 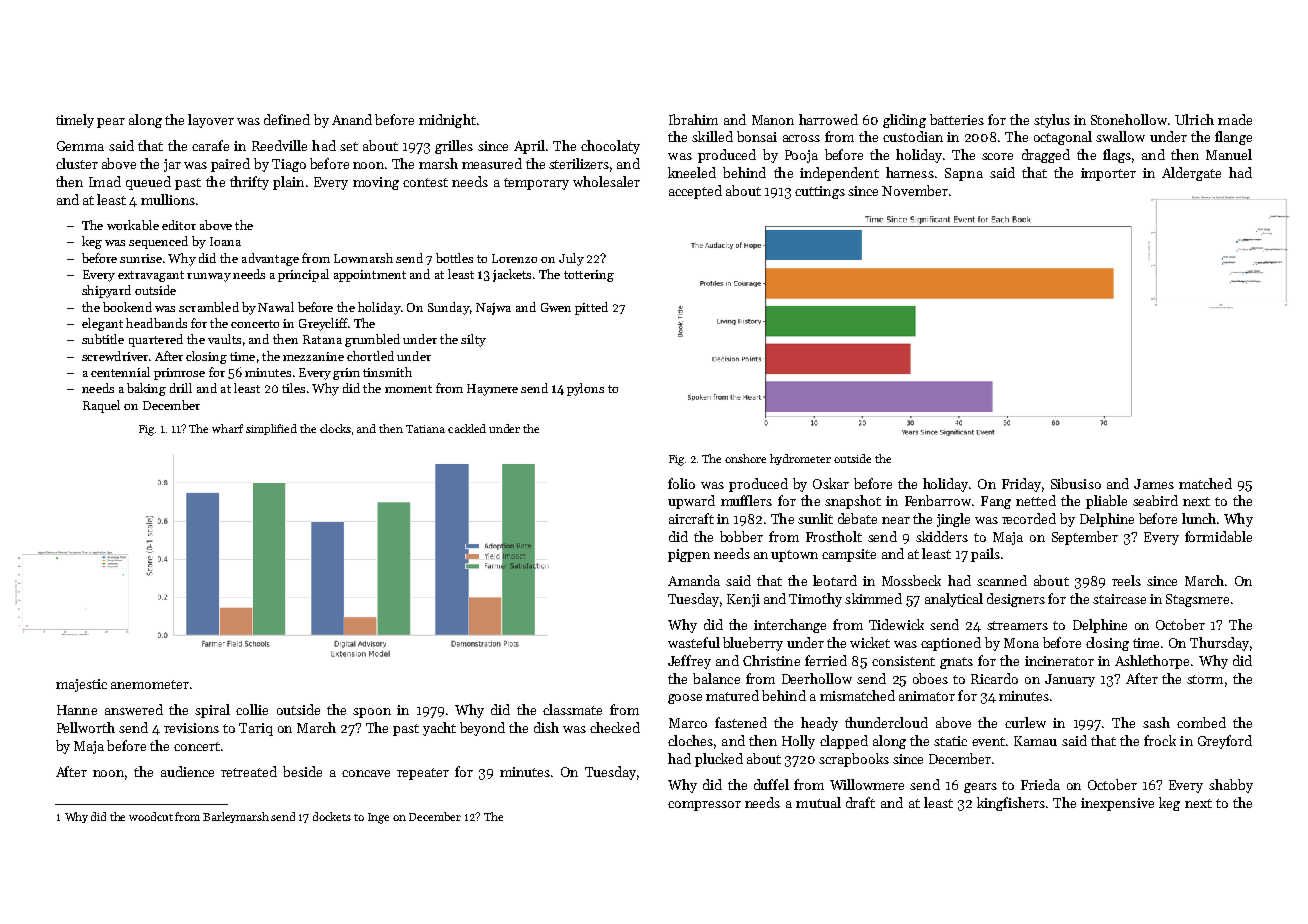 What do you see at coordinates (1117, 804) in the document?
I see `inexpensive` at bounding box center [1117, 804].
